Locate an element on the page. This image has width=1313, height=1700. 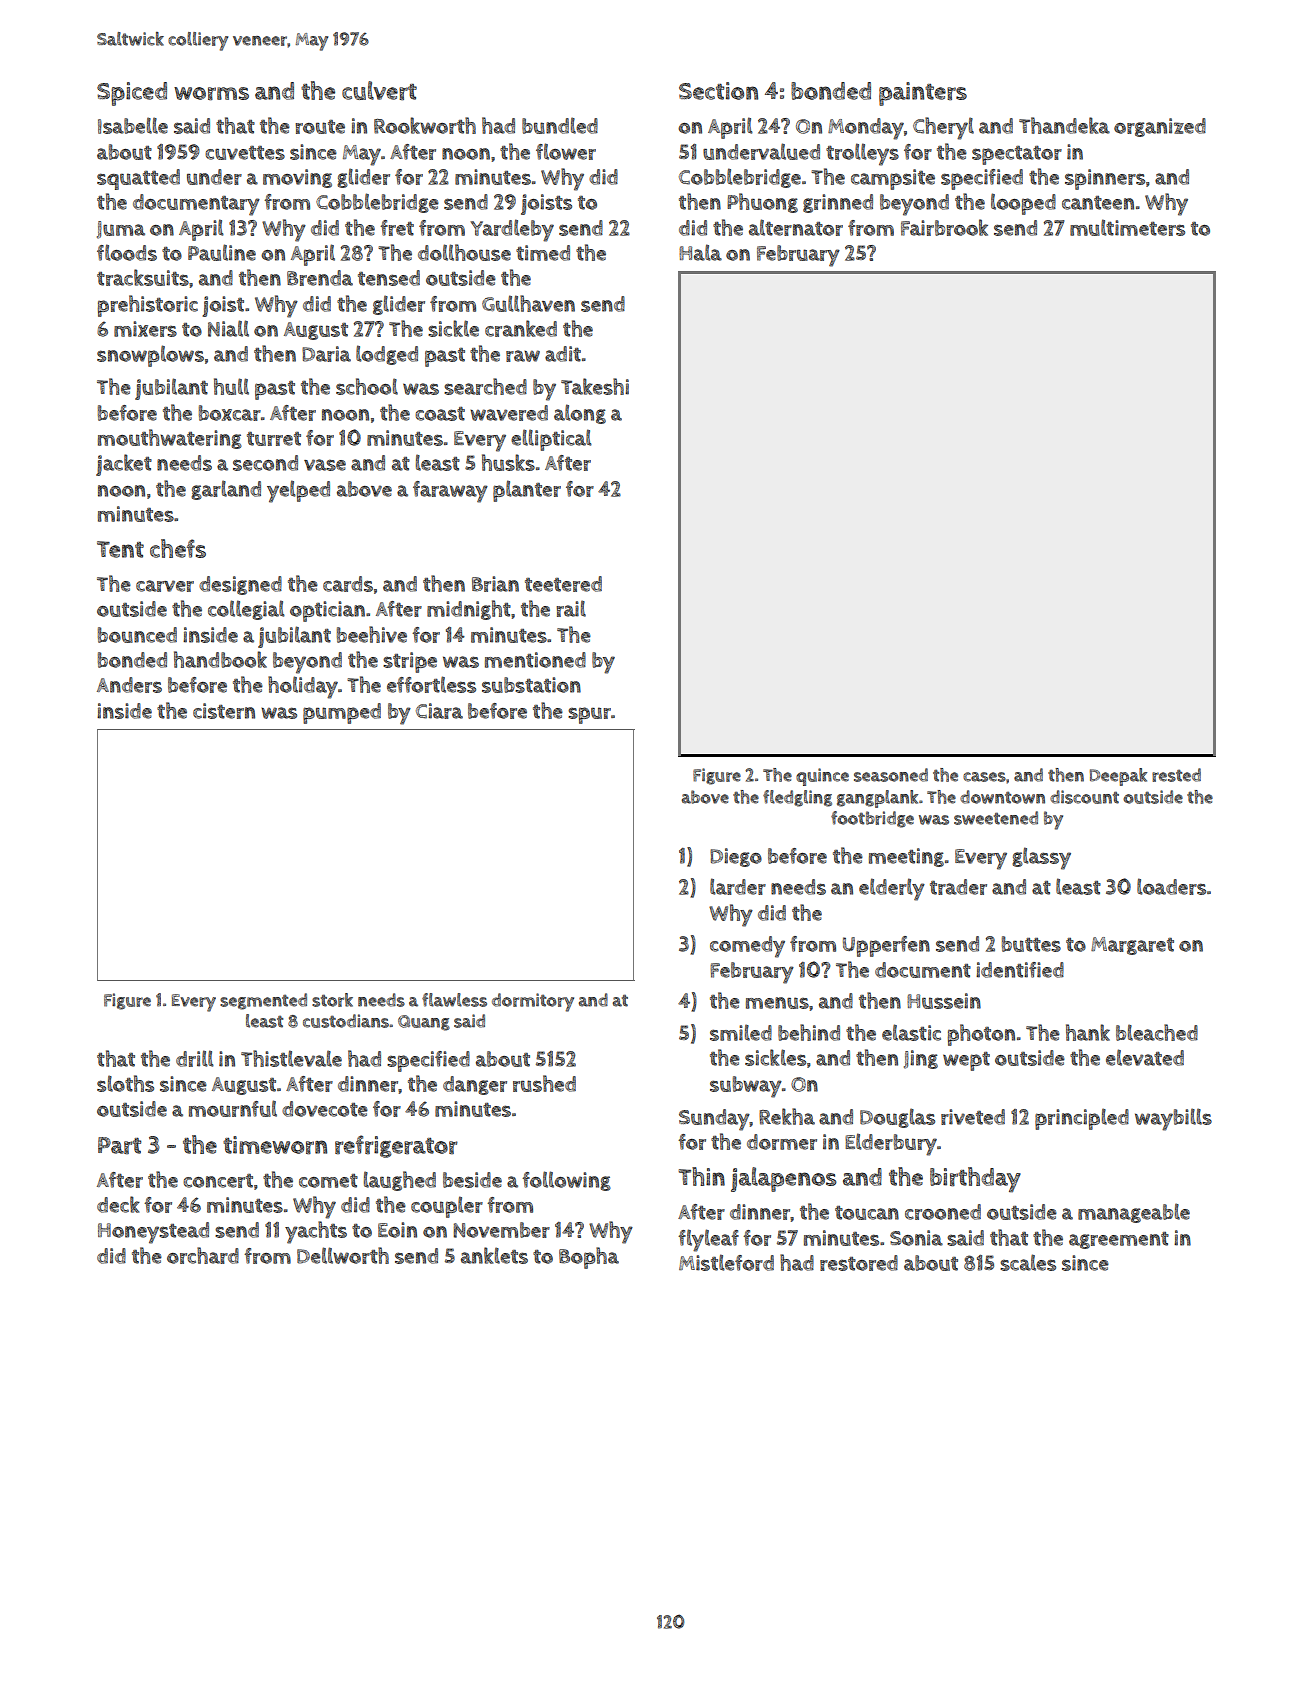
fledgling is located at coordinates (797, 798).
